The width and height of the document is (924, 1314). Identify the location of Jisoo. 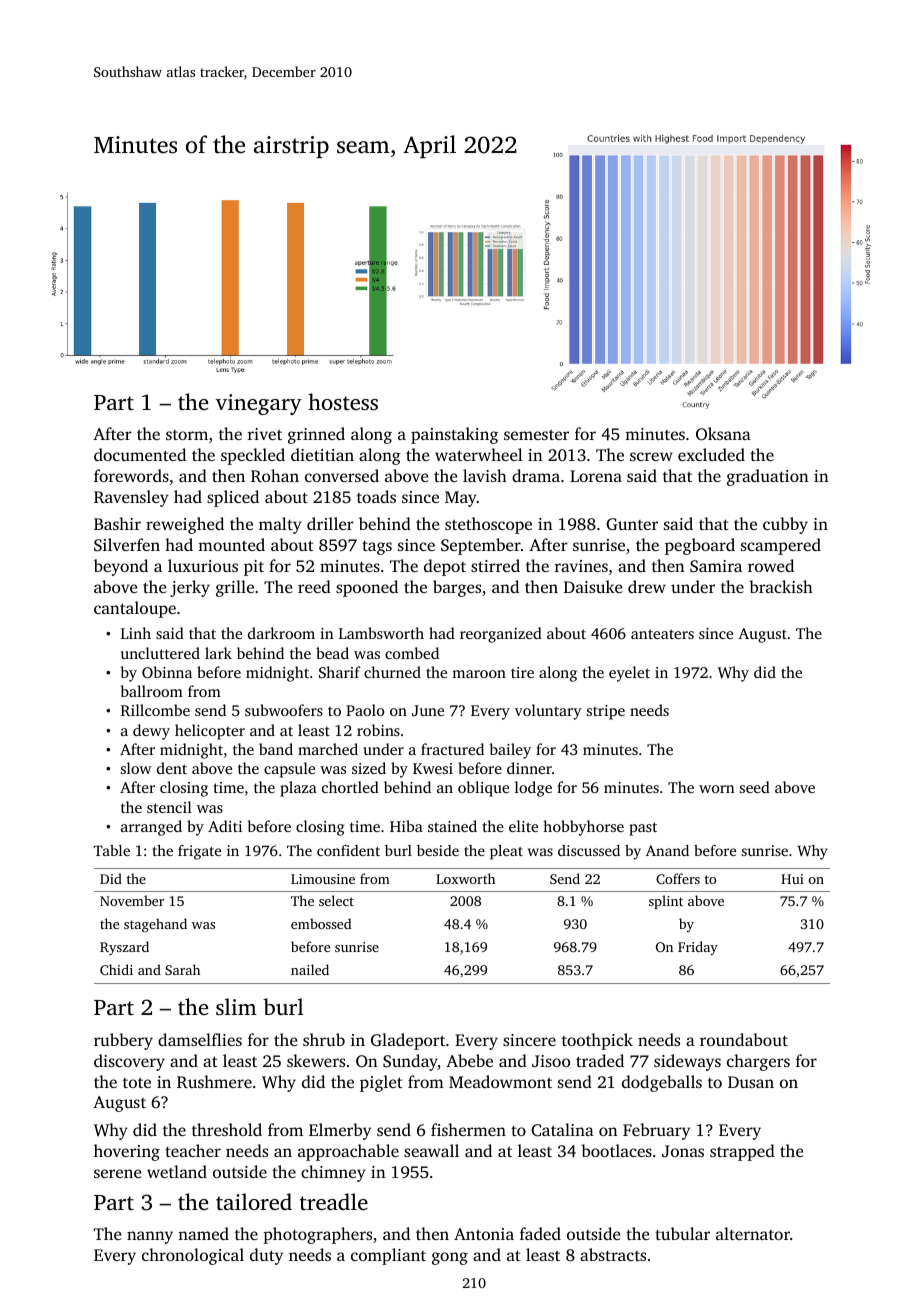
(551, 1061).
